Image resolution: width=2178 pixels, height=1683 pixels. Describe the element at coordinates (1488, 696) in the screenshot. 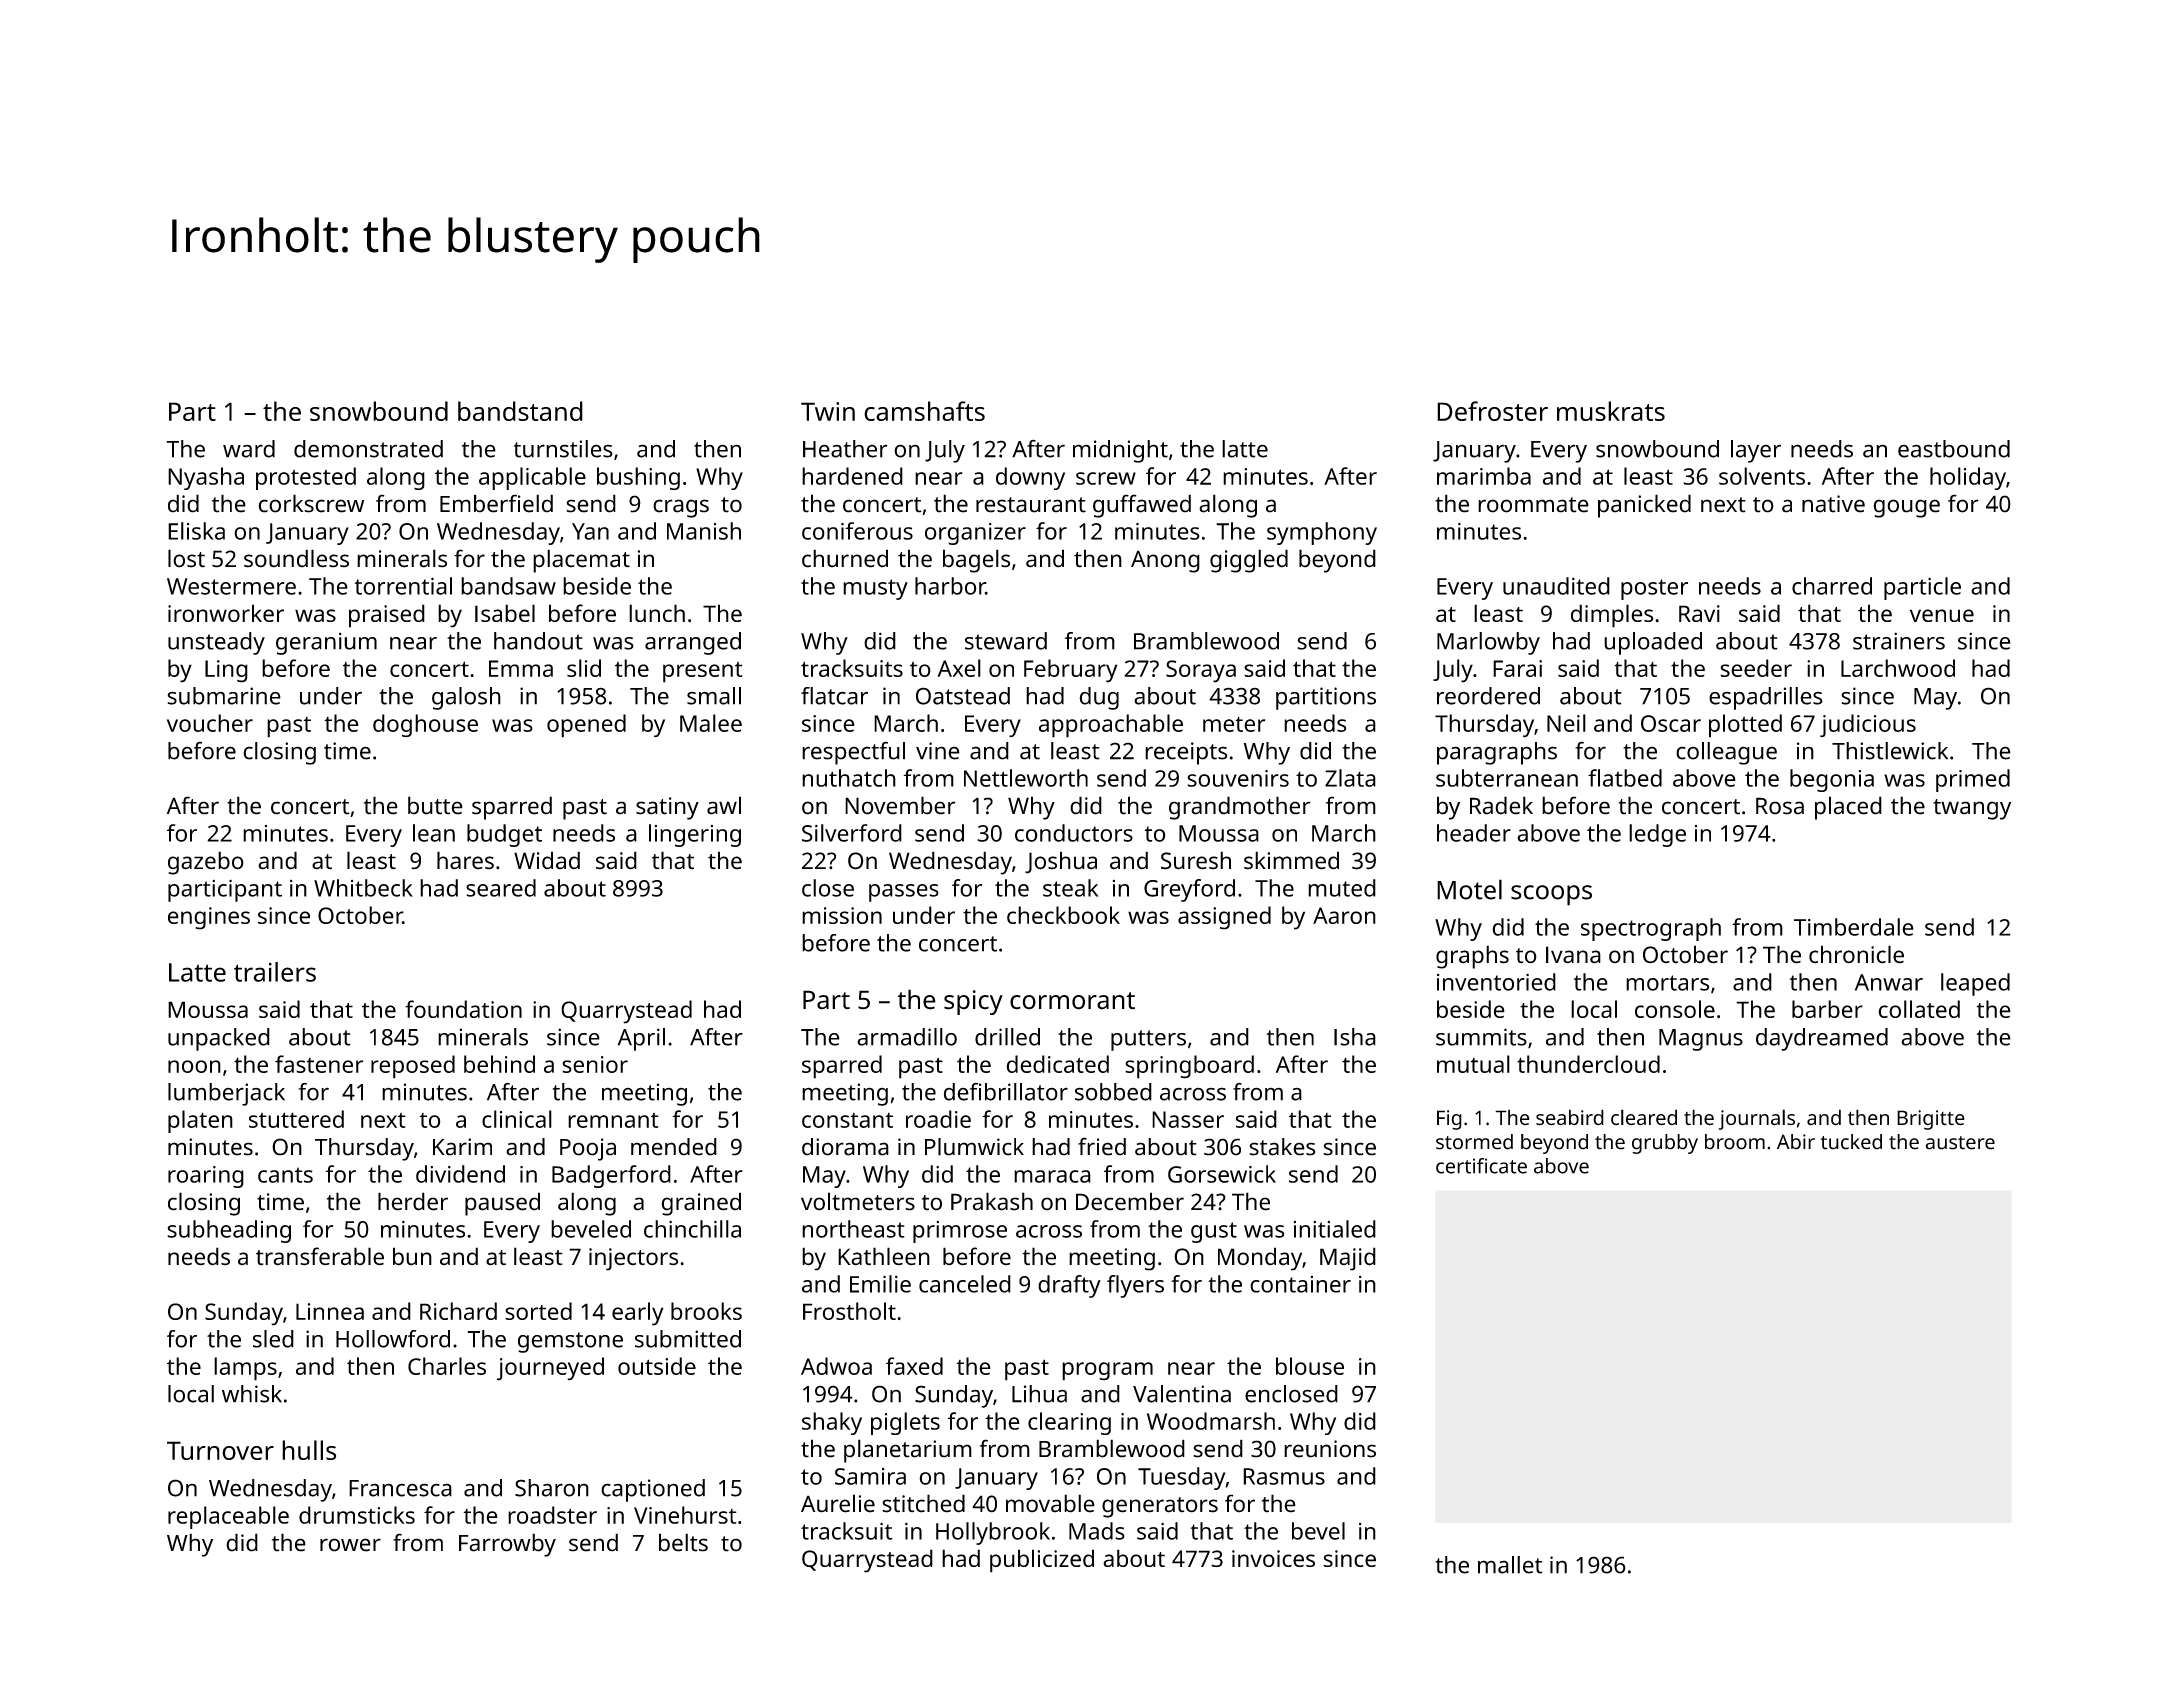

I see `reordered` at that location.
